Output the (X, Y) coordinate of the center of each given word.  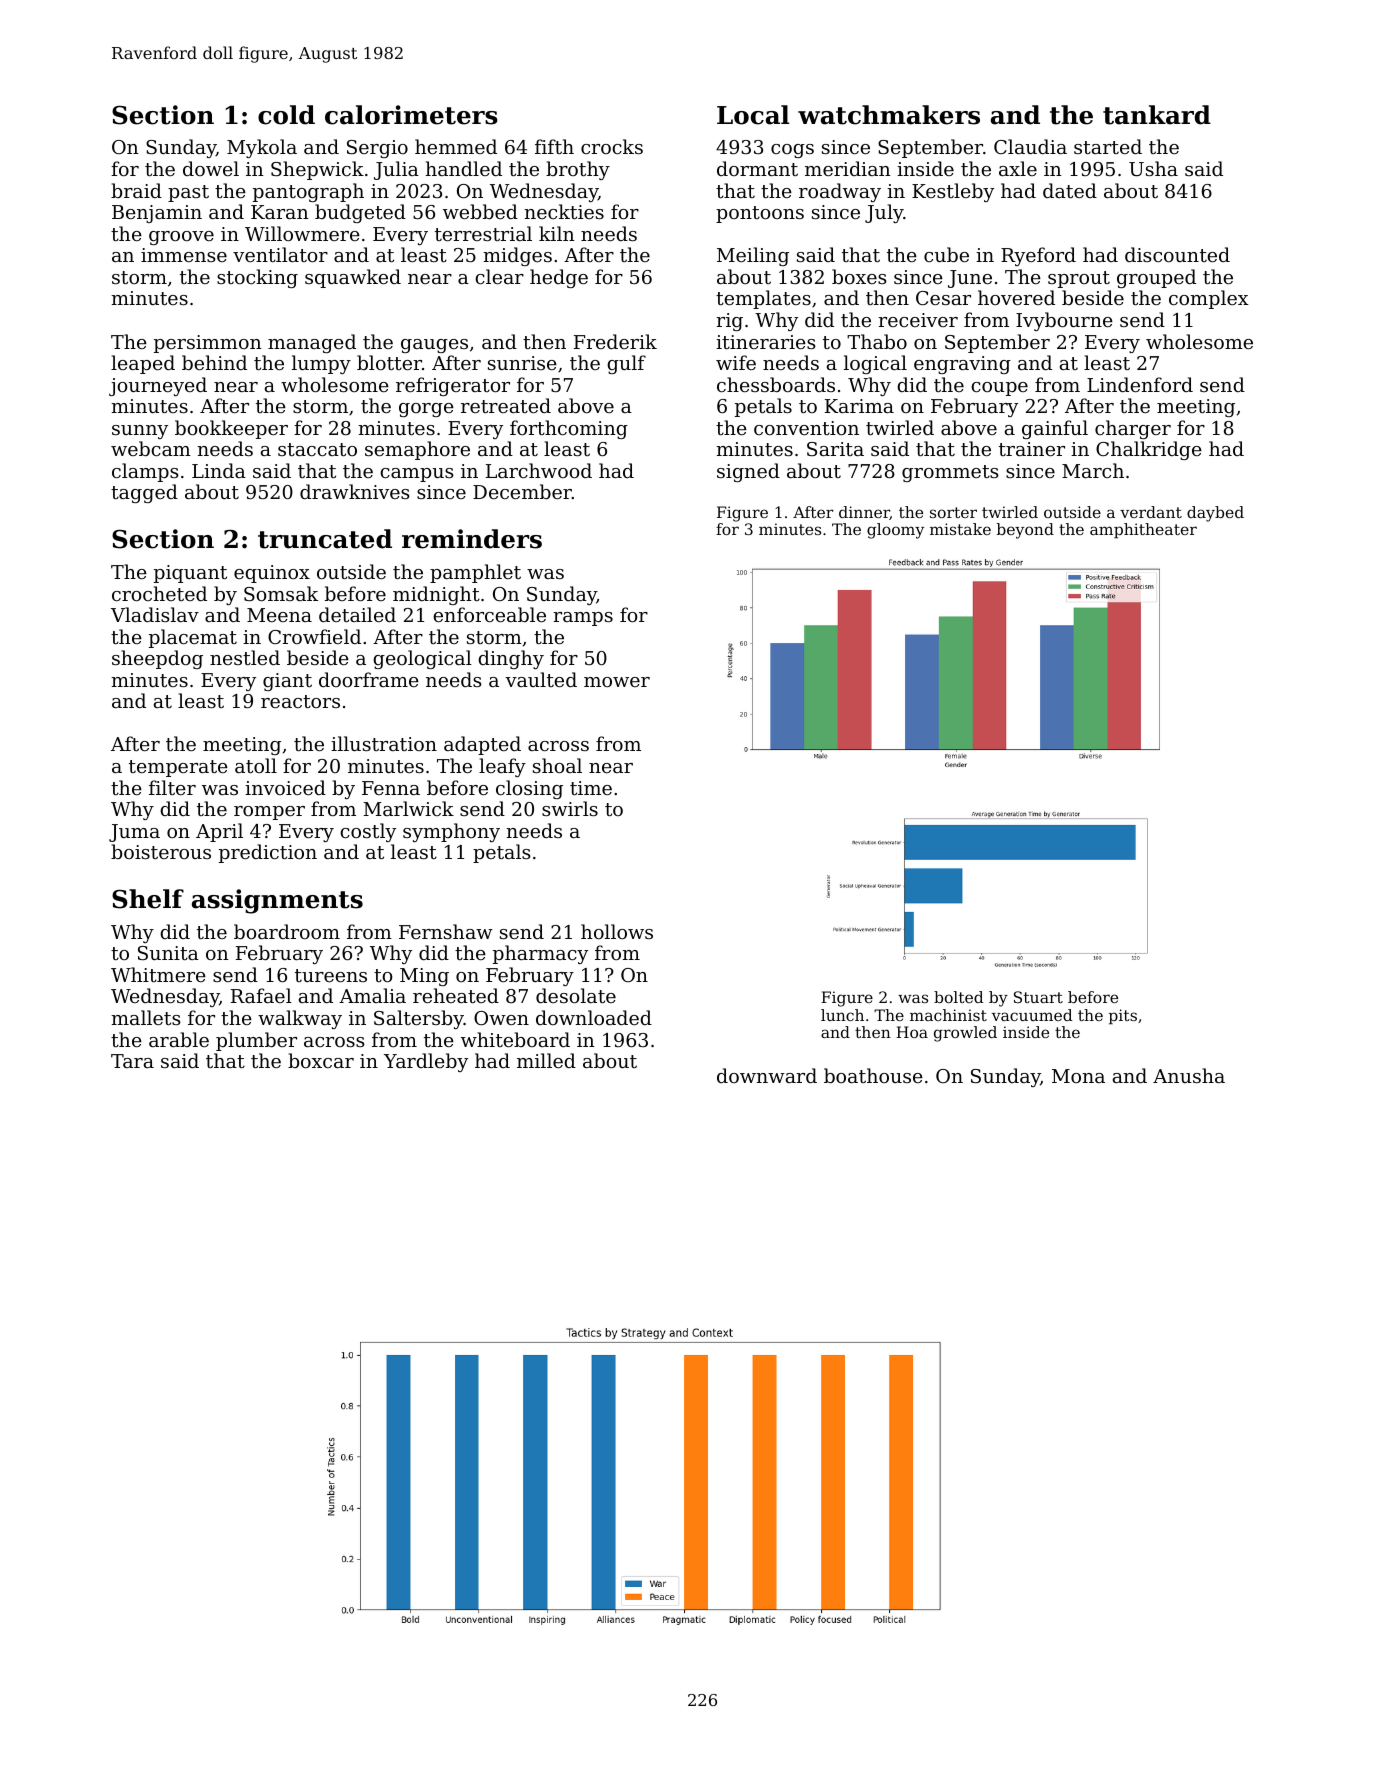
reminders (472, 539)
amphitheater (1143, 531)
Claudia (1030, 146)
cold (286, 115)
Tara (132, 1061)
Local (753, 115)
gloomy (895, 531)
